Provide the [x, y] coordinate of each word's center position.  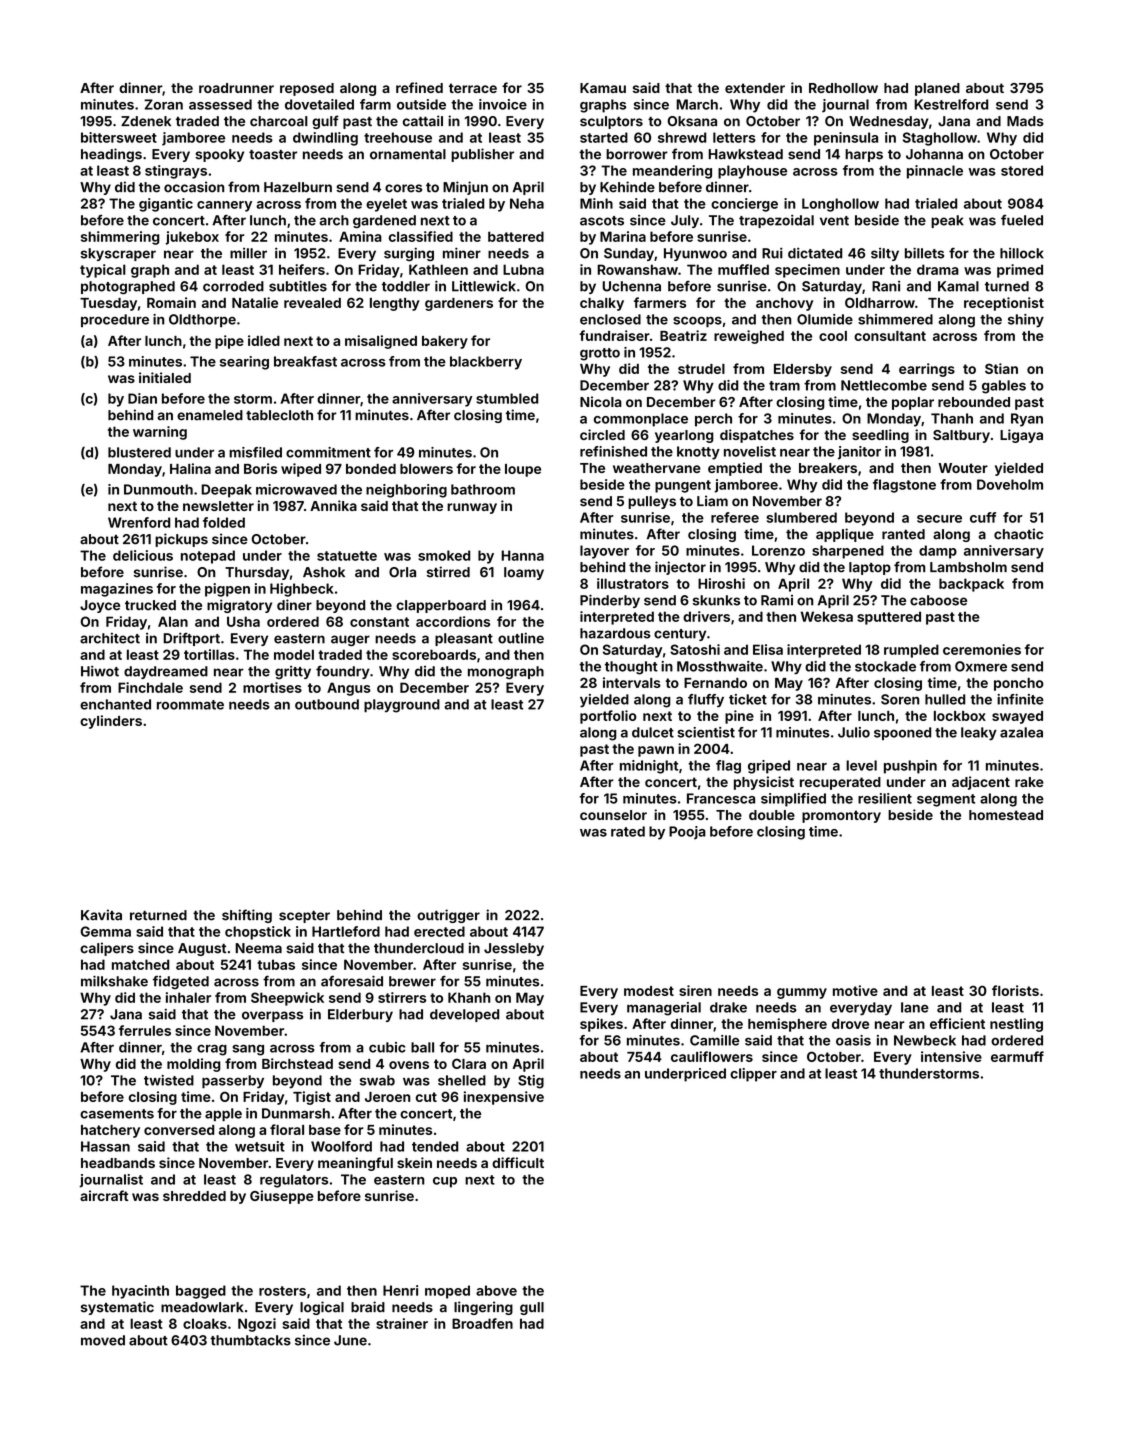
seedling [880, 436]
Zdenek [146, 121]
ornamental [408, 154]
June [350, 1340]
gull [532, 1308]
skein [414, 1162]
